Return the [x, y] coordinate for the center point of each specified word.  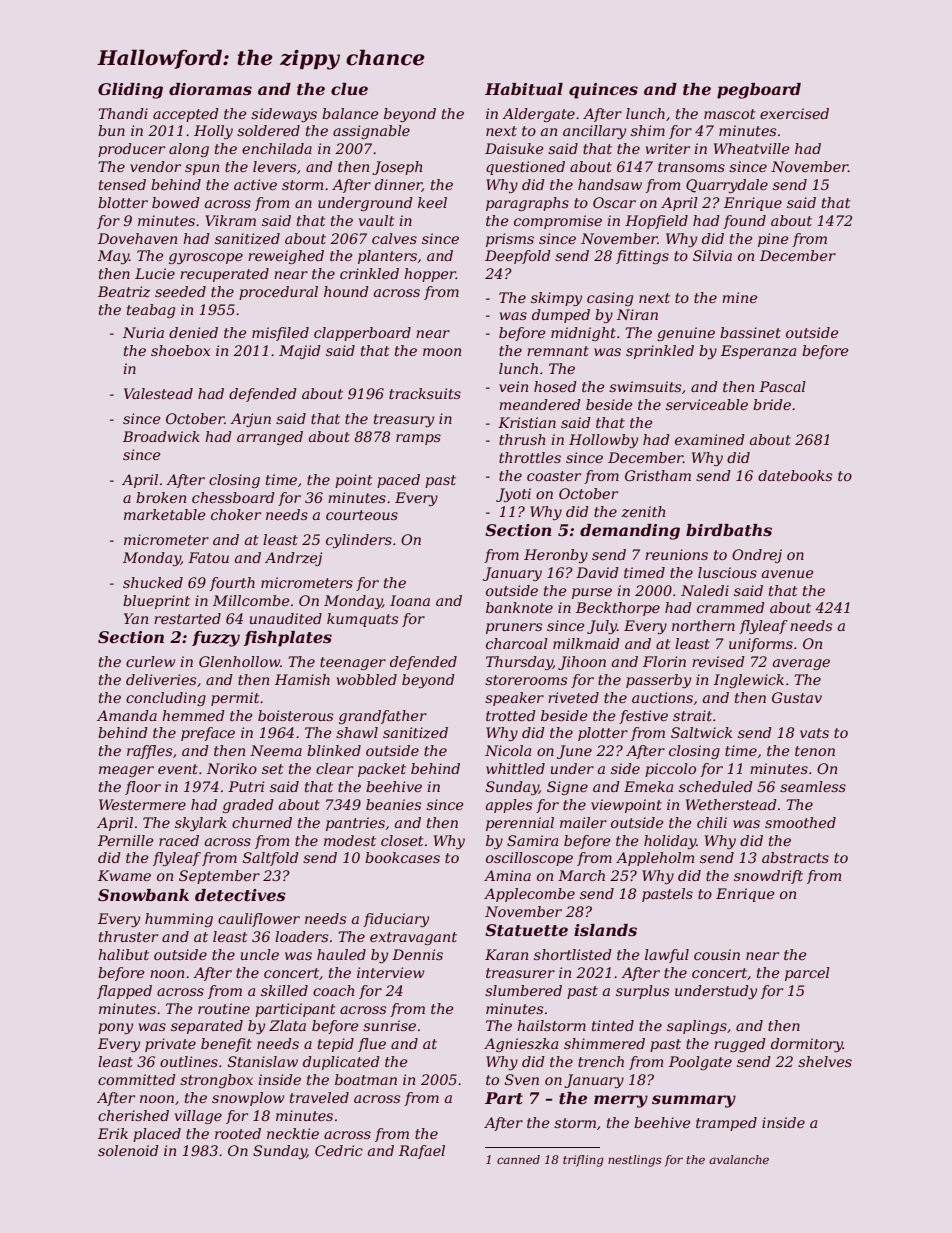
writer [668, 148]
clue [349, 89]
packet [382, 770]
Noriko [232, 768]
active [255, 184]
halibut [123, 954]
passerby [658, 681]
